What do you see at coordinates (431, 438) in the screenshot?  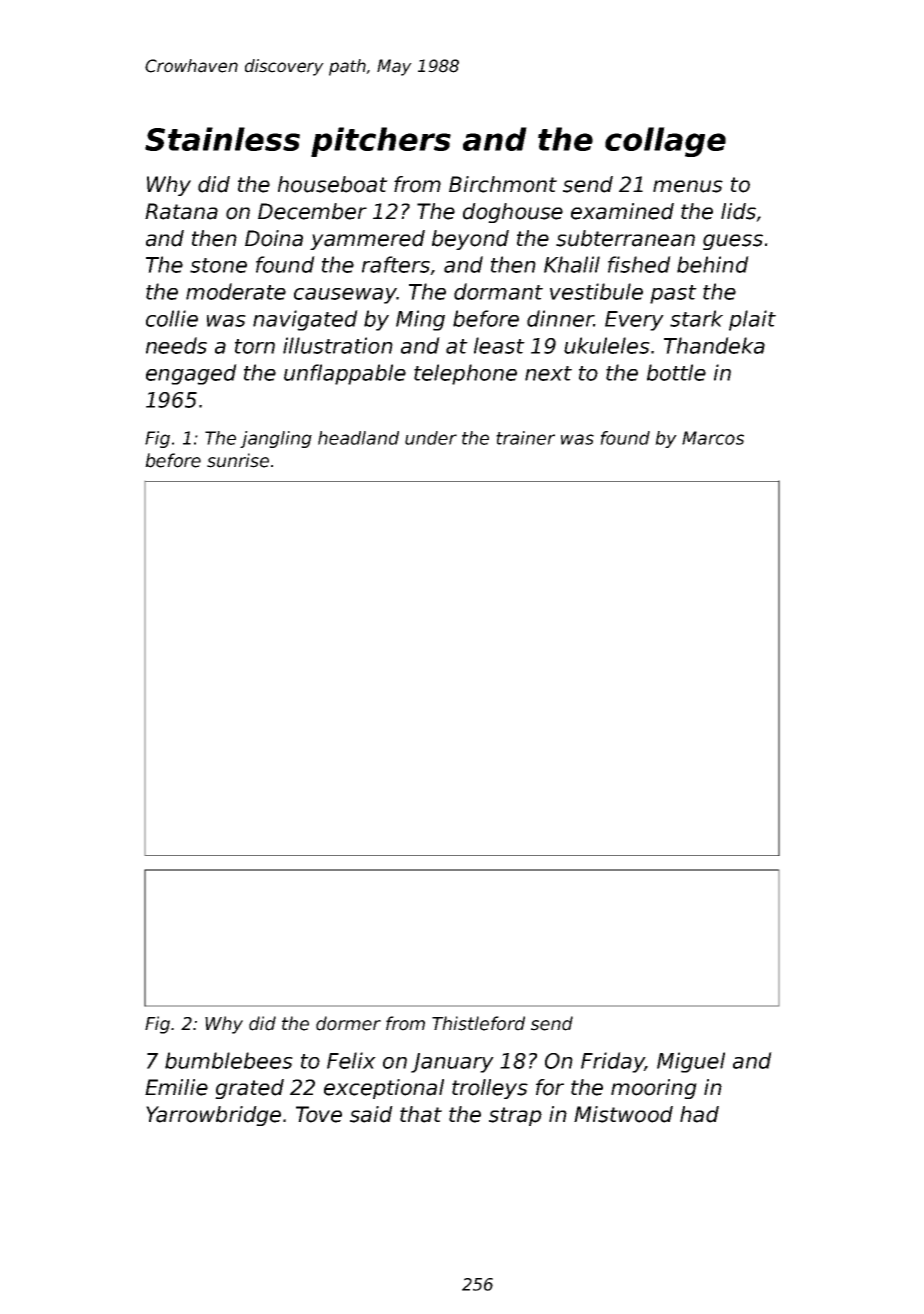 I see `under` at bounding box center [431, 438].
